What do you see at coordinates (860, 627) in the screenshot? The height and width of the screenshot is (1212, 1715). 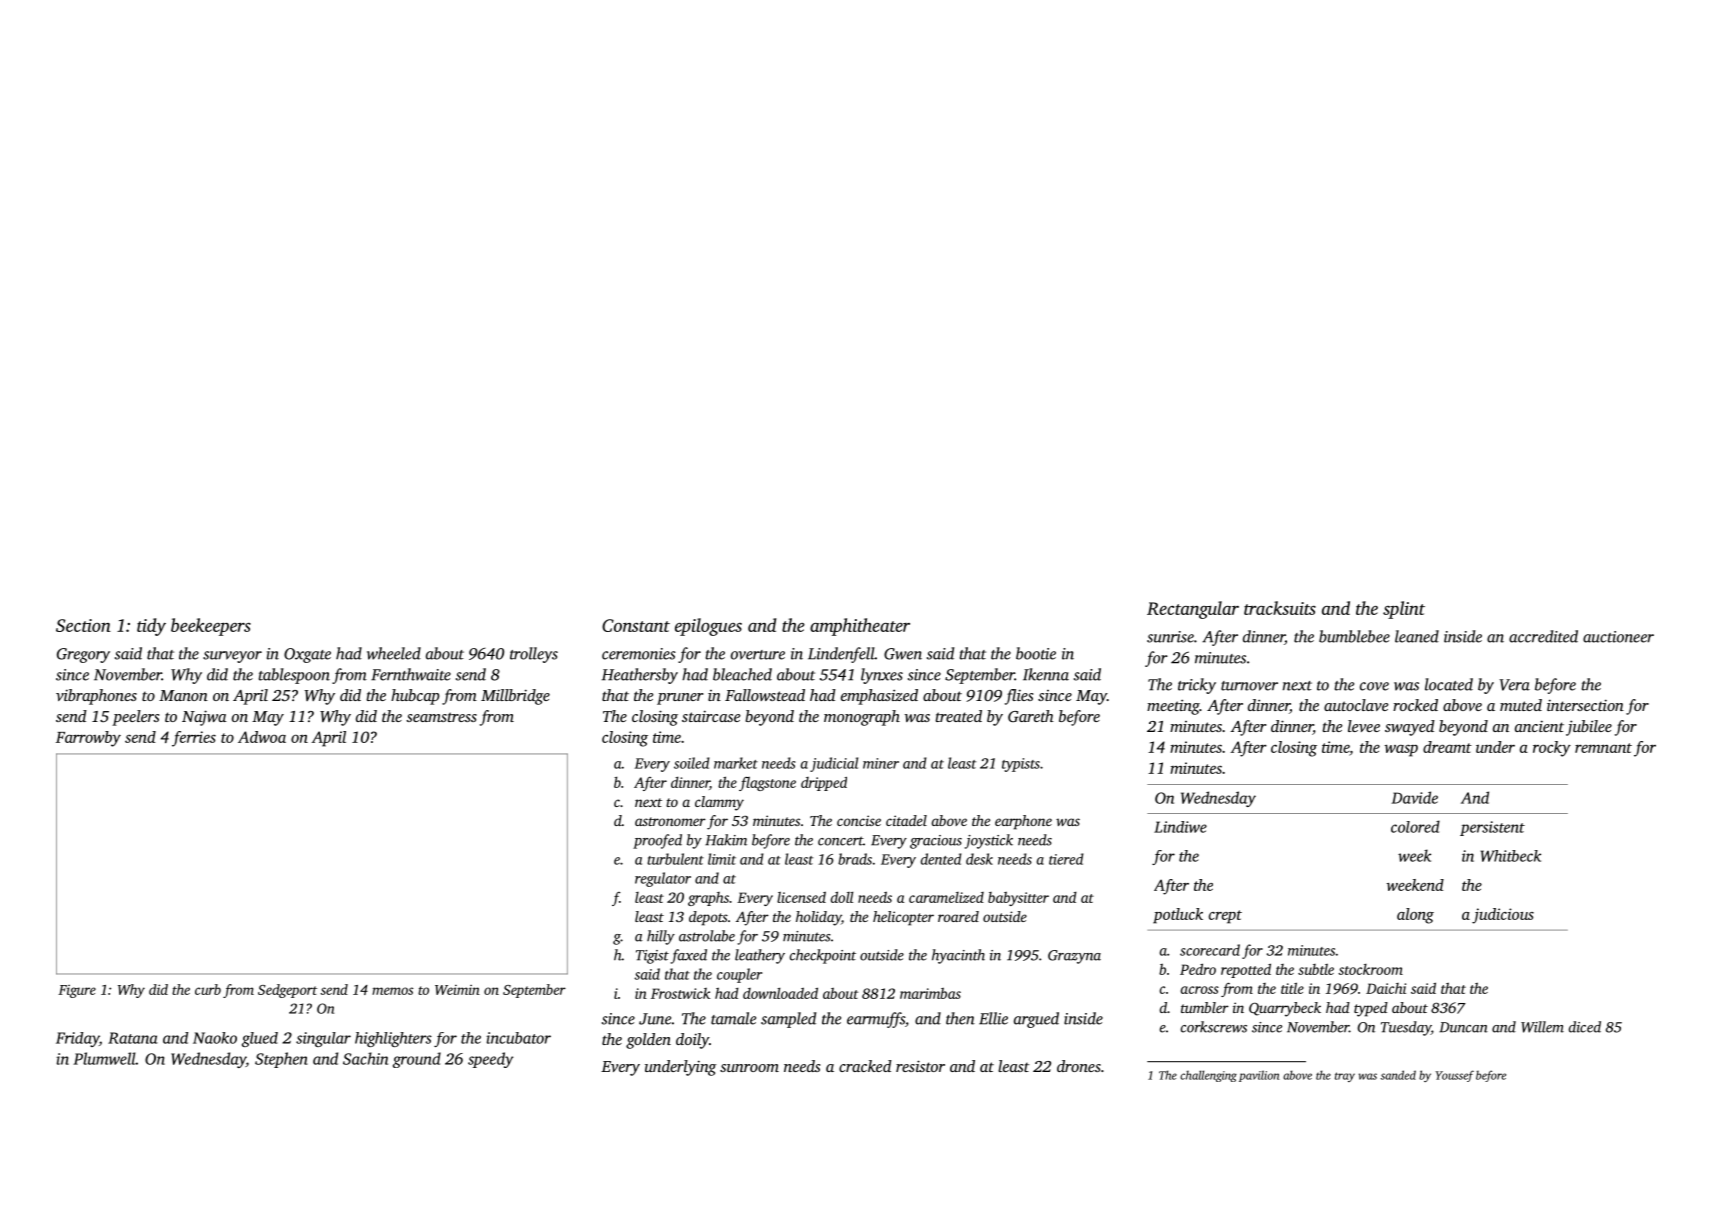 I see `amphitheater` at bounding box center [860, 627].
